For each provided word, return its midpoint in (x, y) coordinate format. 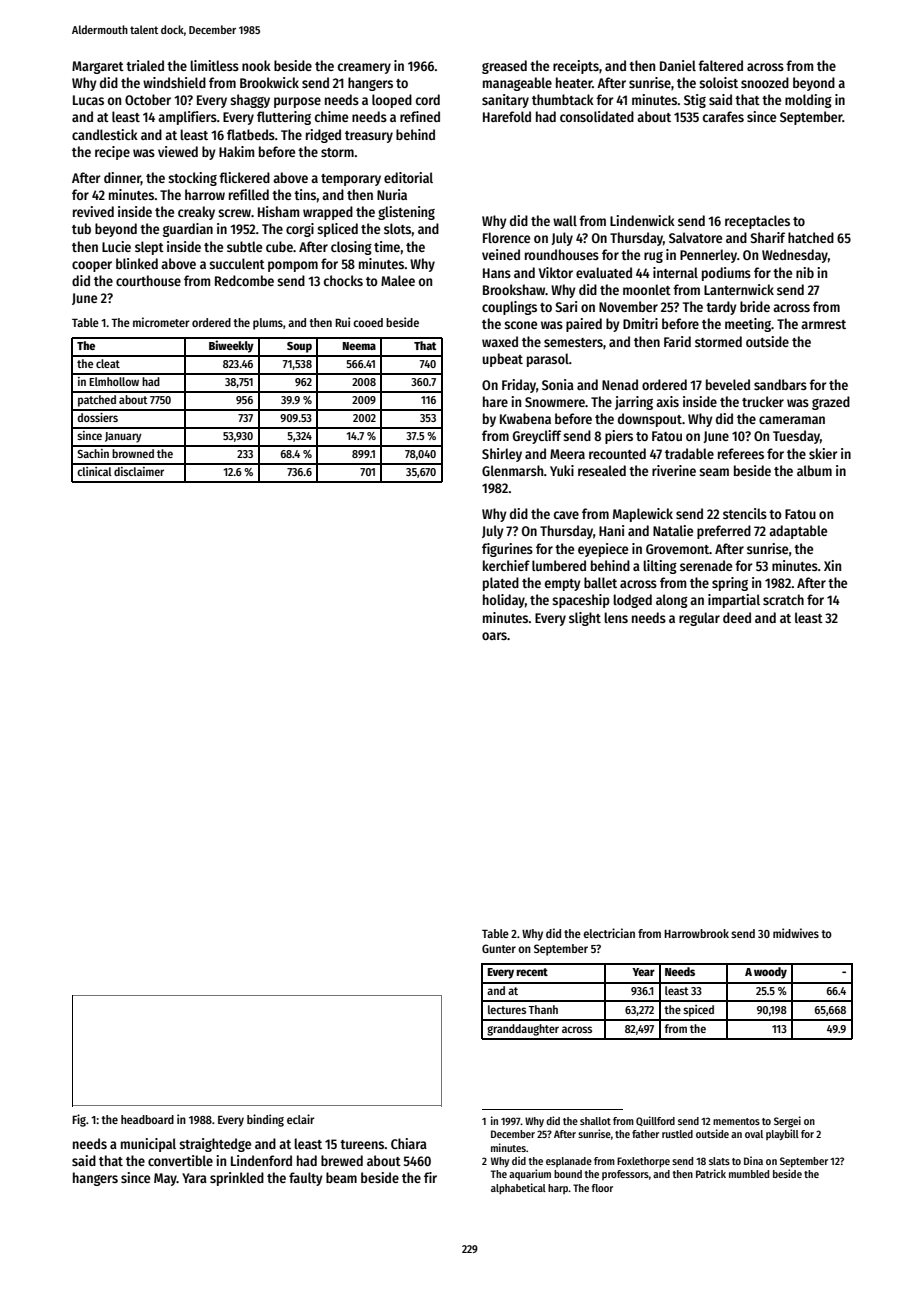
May (165, 1179)
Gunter (499, 948)
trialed (145, 65)
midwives (796, 933)
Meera (567, 454)
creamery (364, 68)
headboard (147, 1119)
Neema (359, 346)
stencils (745, 513)
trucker (763, 401)
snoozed (765, 82)
